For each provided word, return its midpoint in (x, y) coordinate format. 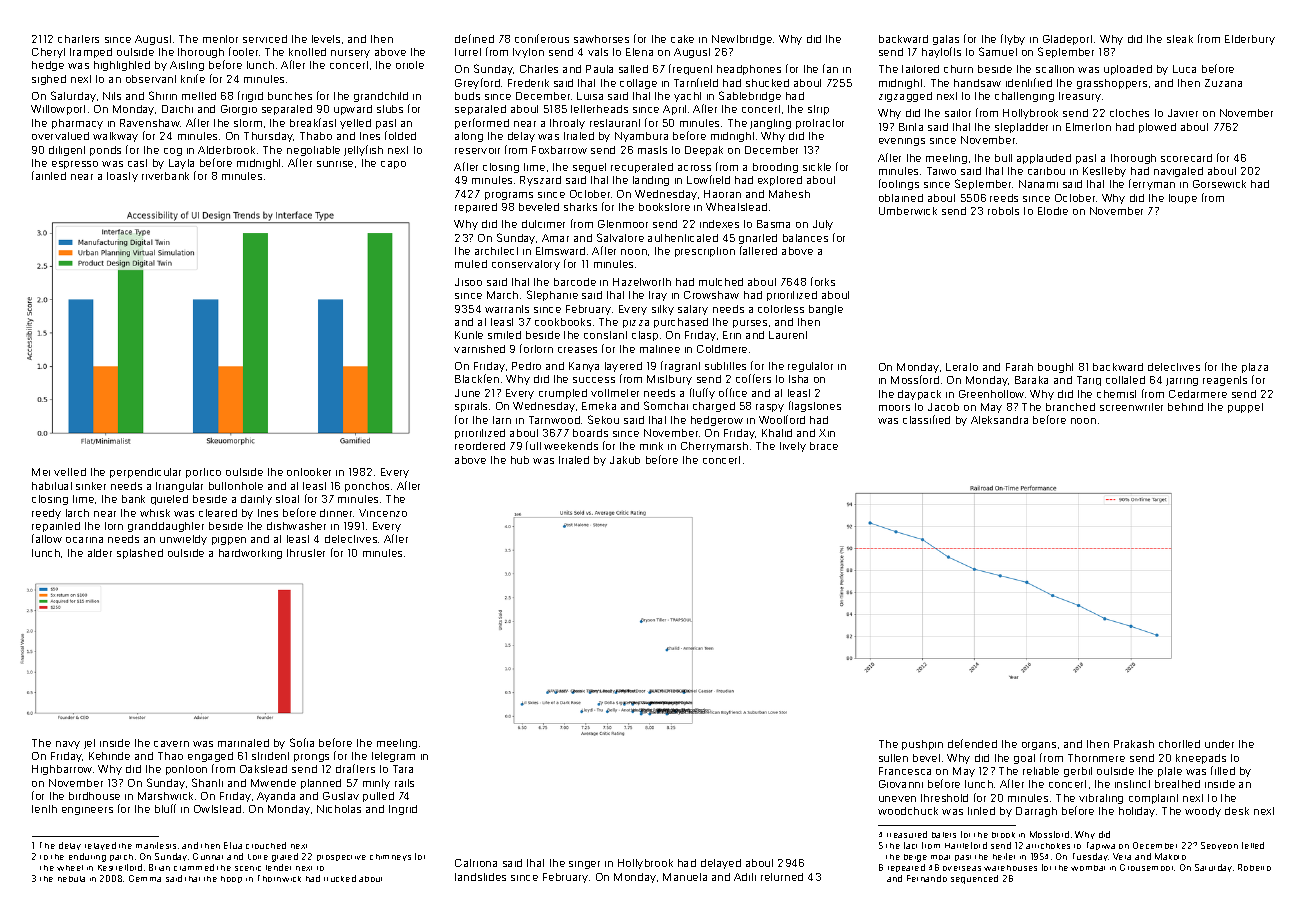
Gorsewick (1219, 184)
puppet (1245, 408)
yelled (355, 124)
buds (467, 96)
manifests (156, 845)
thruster (306, 553)
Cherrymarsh (714, 447)
